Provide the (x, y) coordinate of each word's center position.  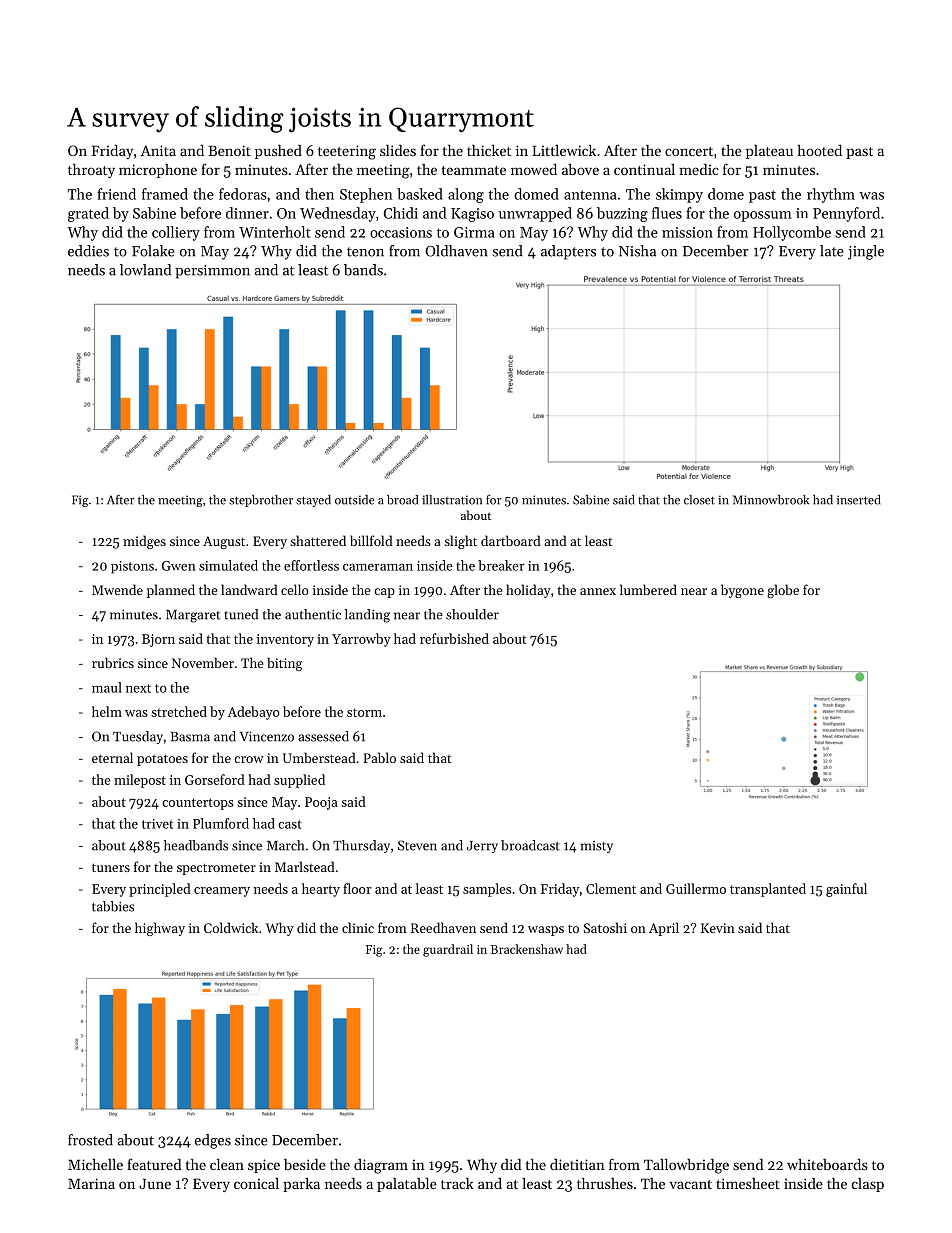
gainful (846, 890)
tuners (111, 867)
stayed (313, 501)
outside (355, 500)
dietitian (577, 1164)
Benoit (229, 150)
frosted (90, 1140)
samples (487, 890)
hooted (819, 150)
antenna (590, 195)
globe (783, 591)
